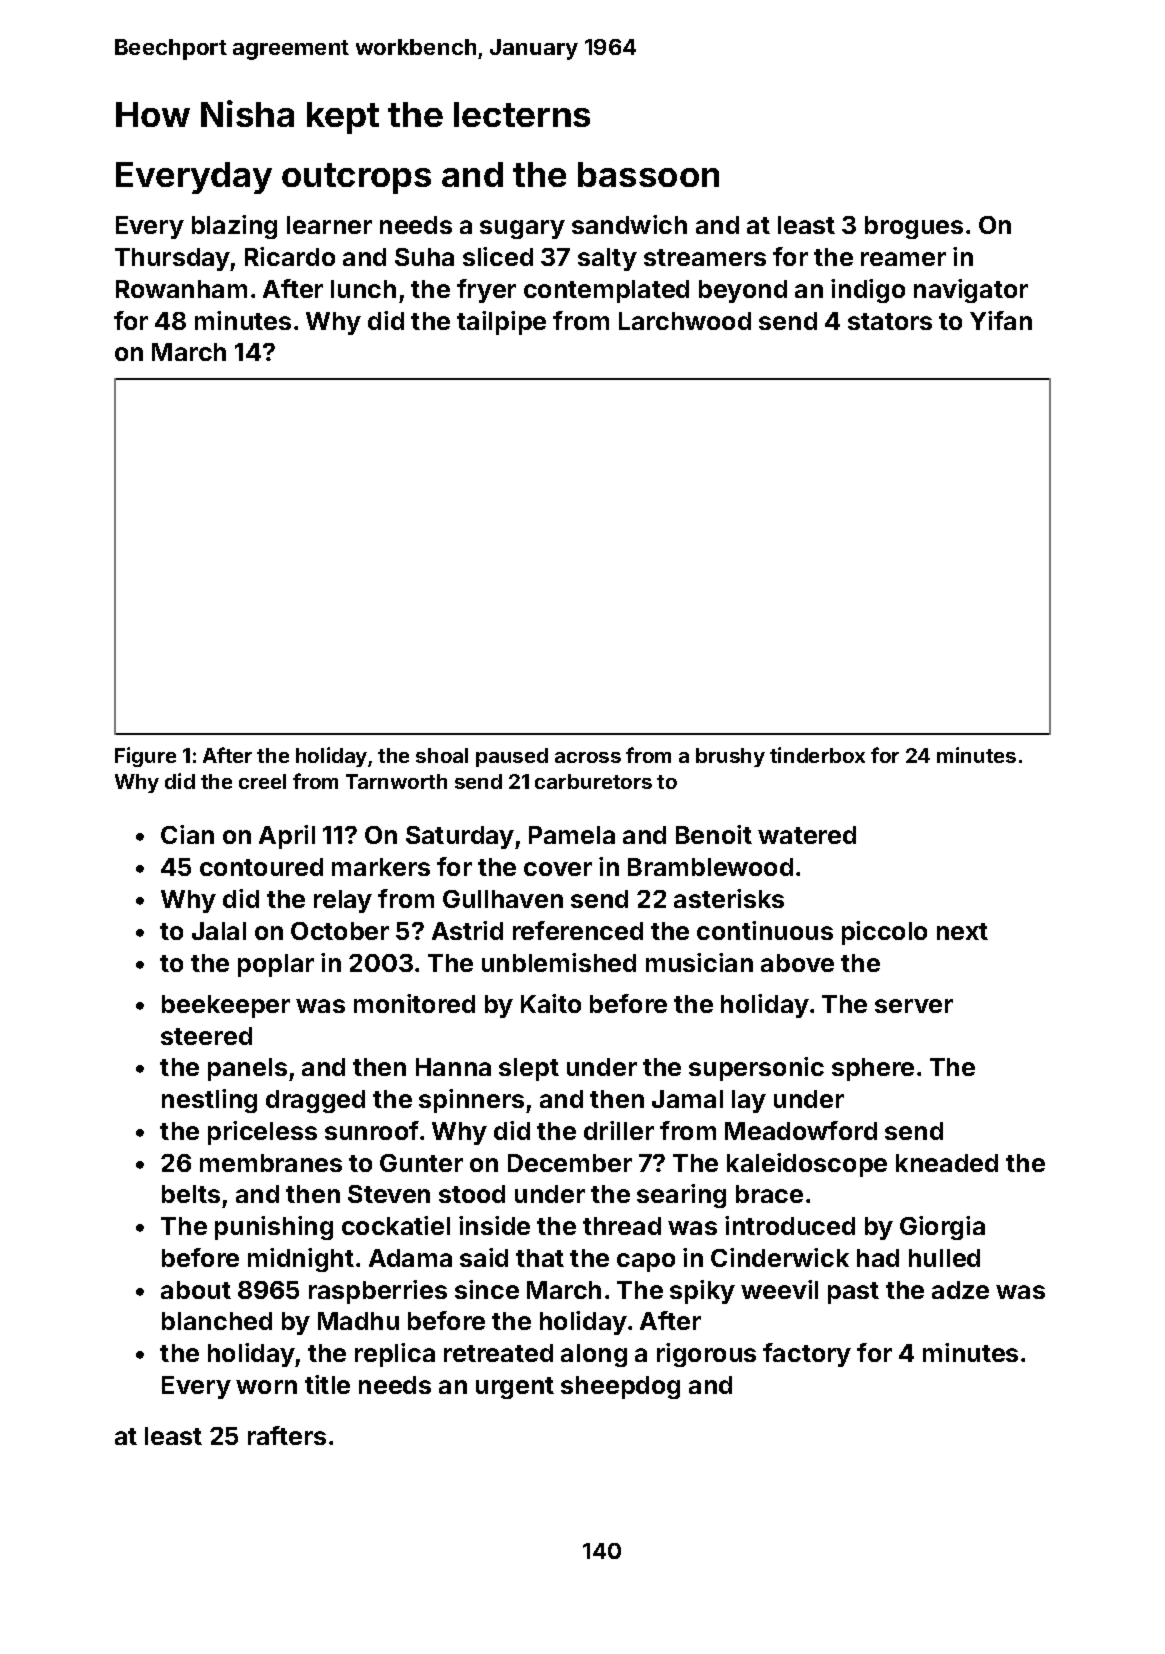 This screenshot has height=1654, width=1165. Describe the element at coordinates (442, 755) in the screenshot. I see `shoal` at that location.
